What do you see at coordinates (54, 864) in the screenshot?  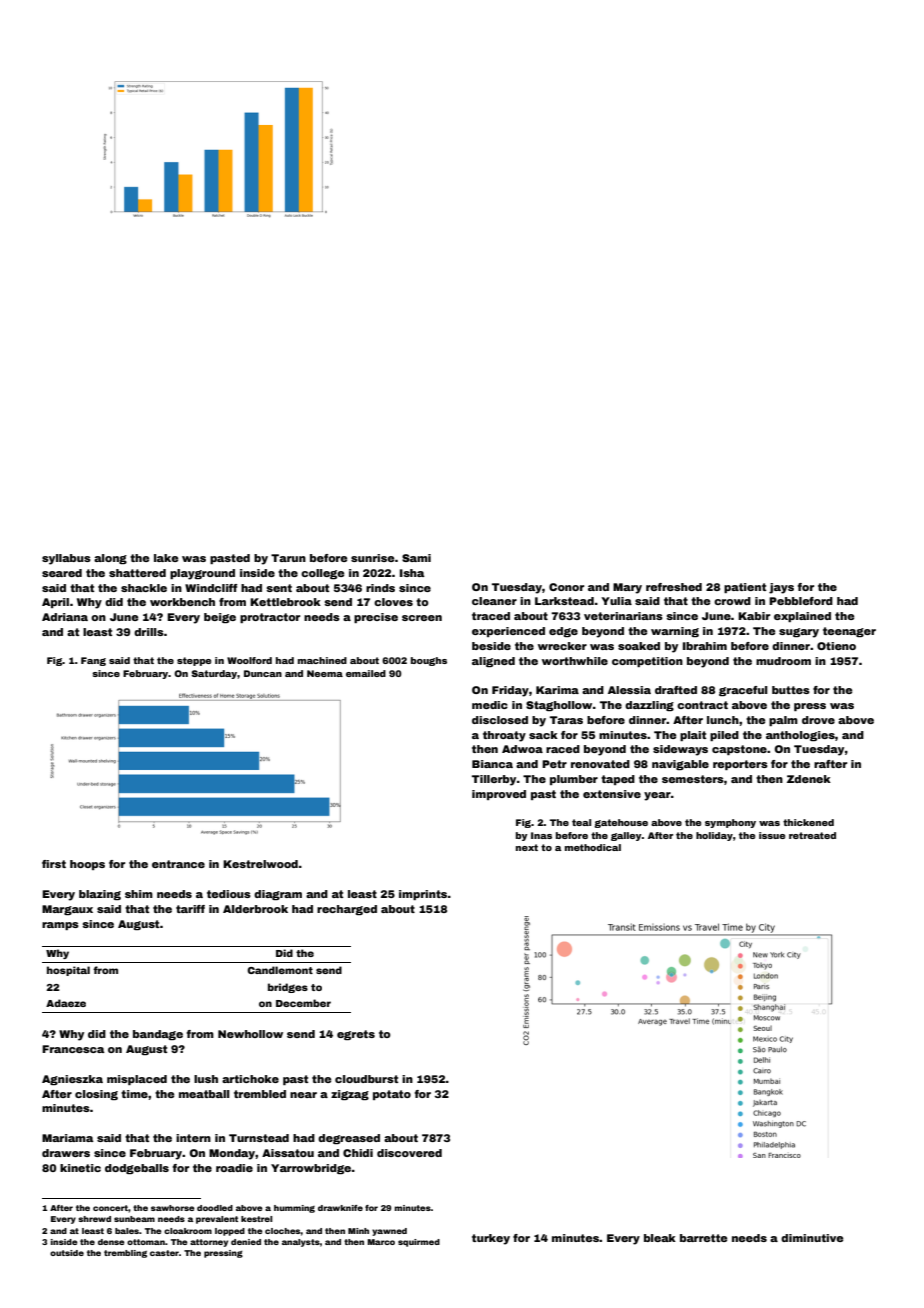 I see `first` at bounding box center [54, 864].
